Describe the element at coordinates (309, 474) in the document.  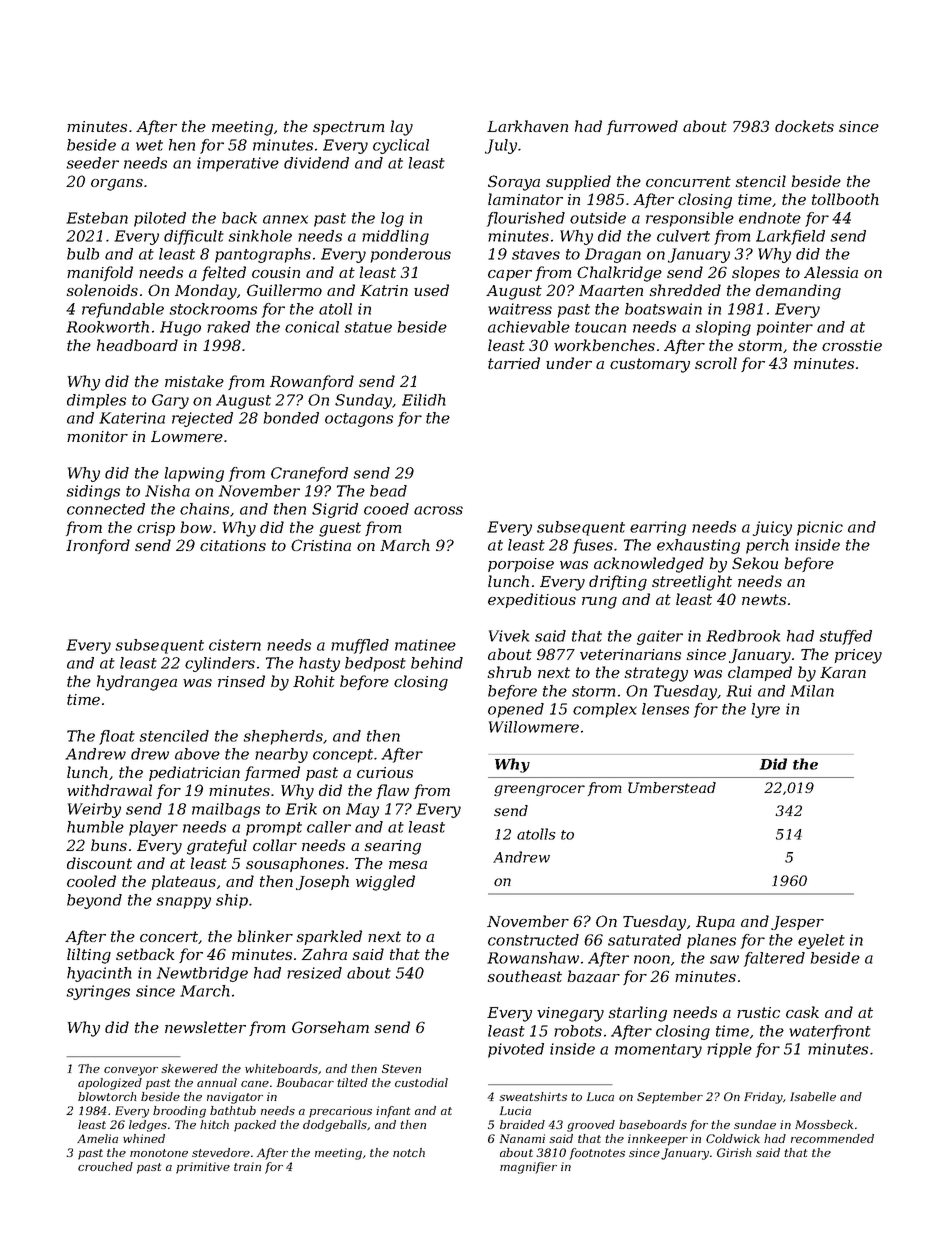
I see `Craneford` at that location.
